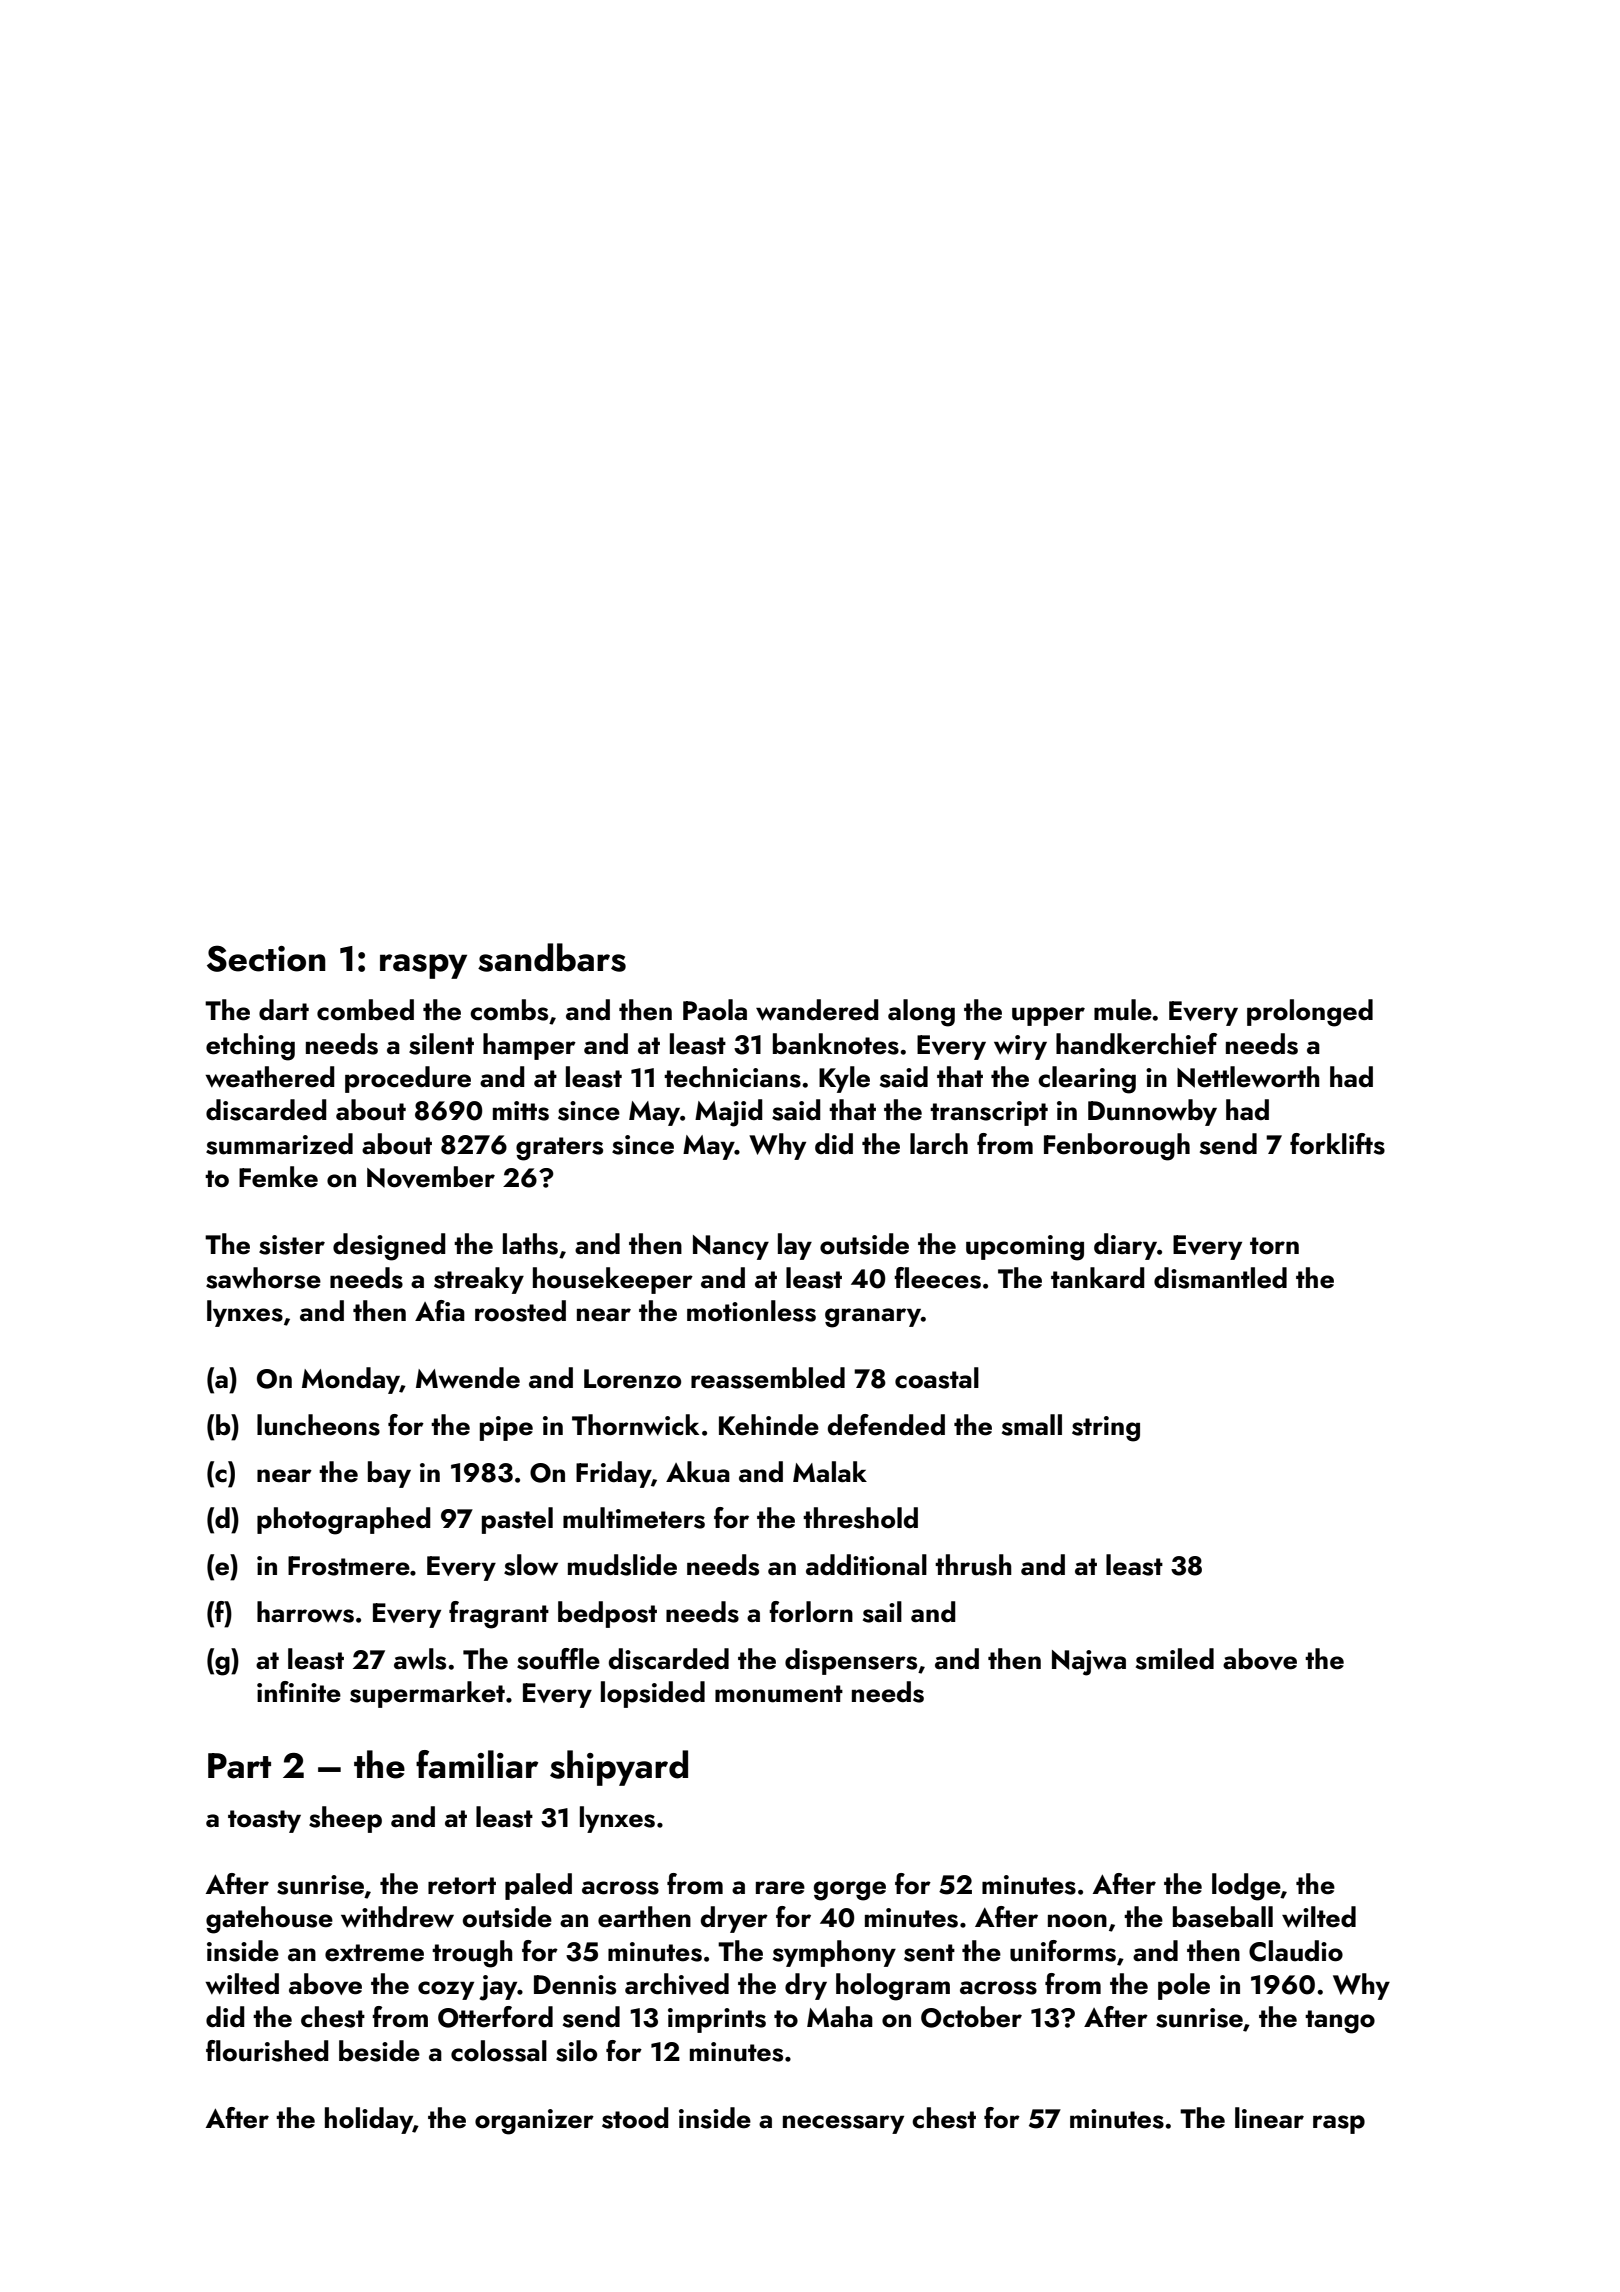 The image size is (1620, 2292). What do you see at coordinates (1106, 1429) in the page?
I see `string` at bounding box center [1106, 1429].
